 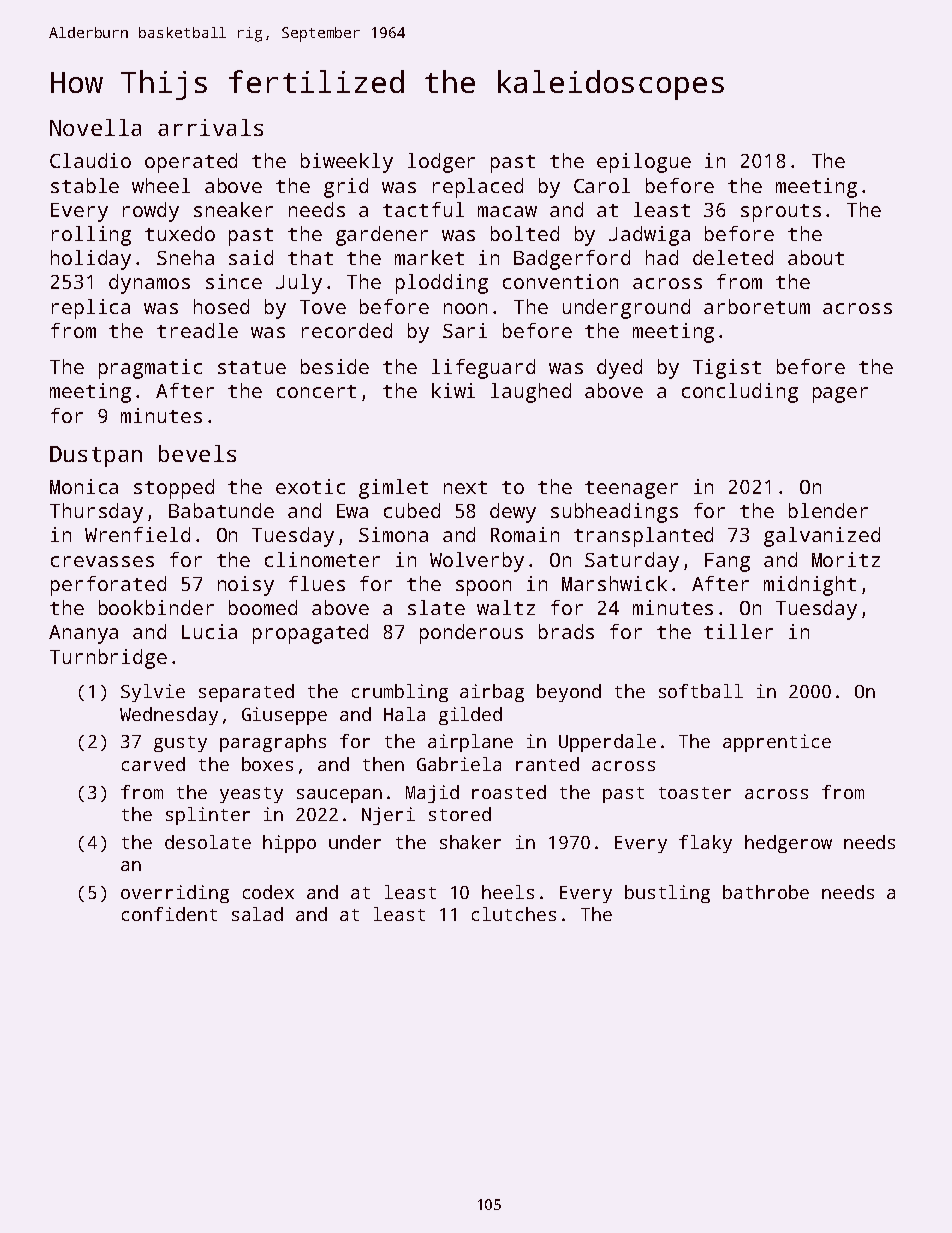 What do you see at coordinates (643, 537) in the document?
I see `transplanted` at bounding box center [643, 537].
